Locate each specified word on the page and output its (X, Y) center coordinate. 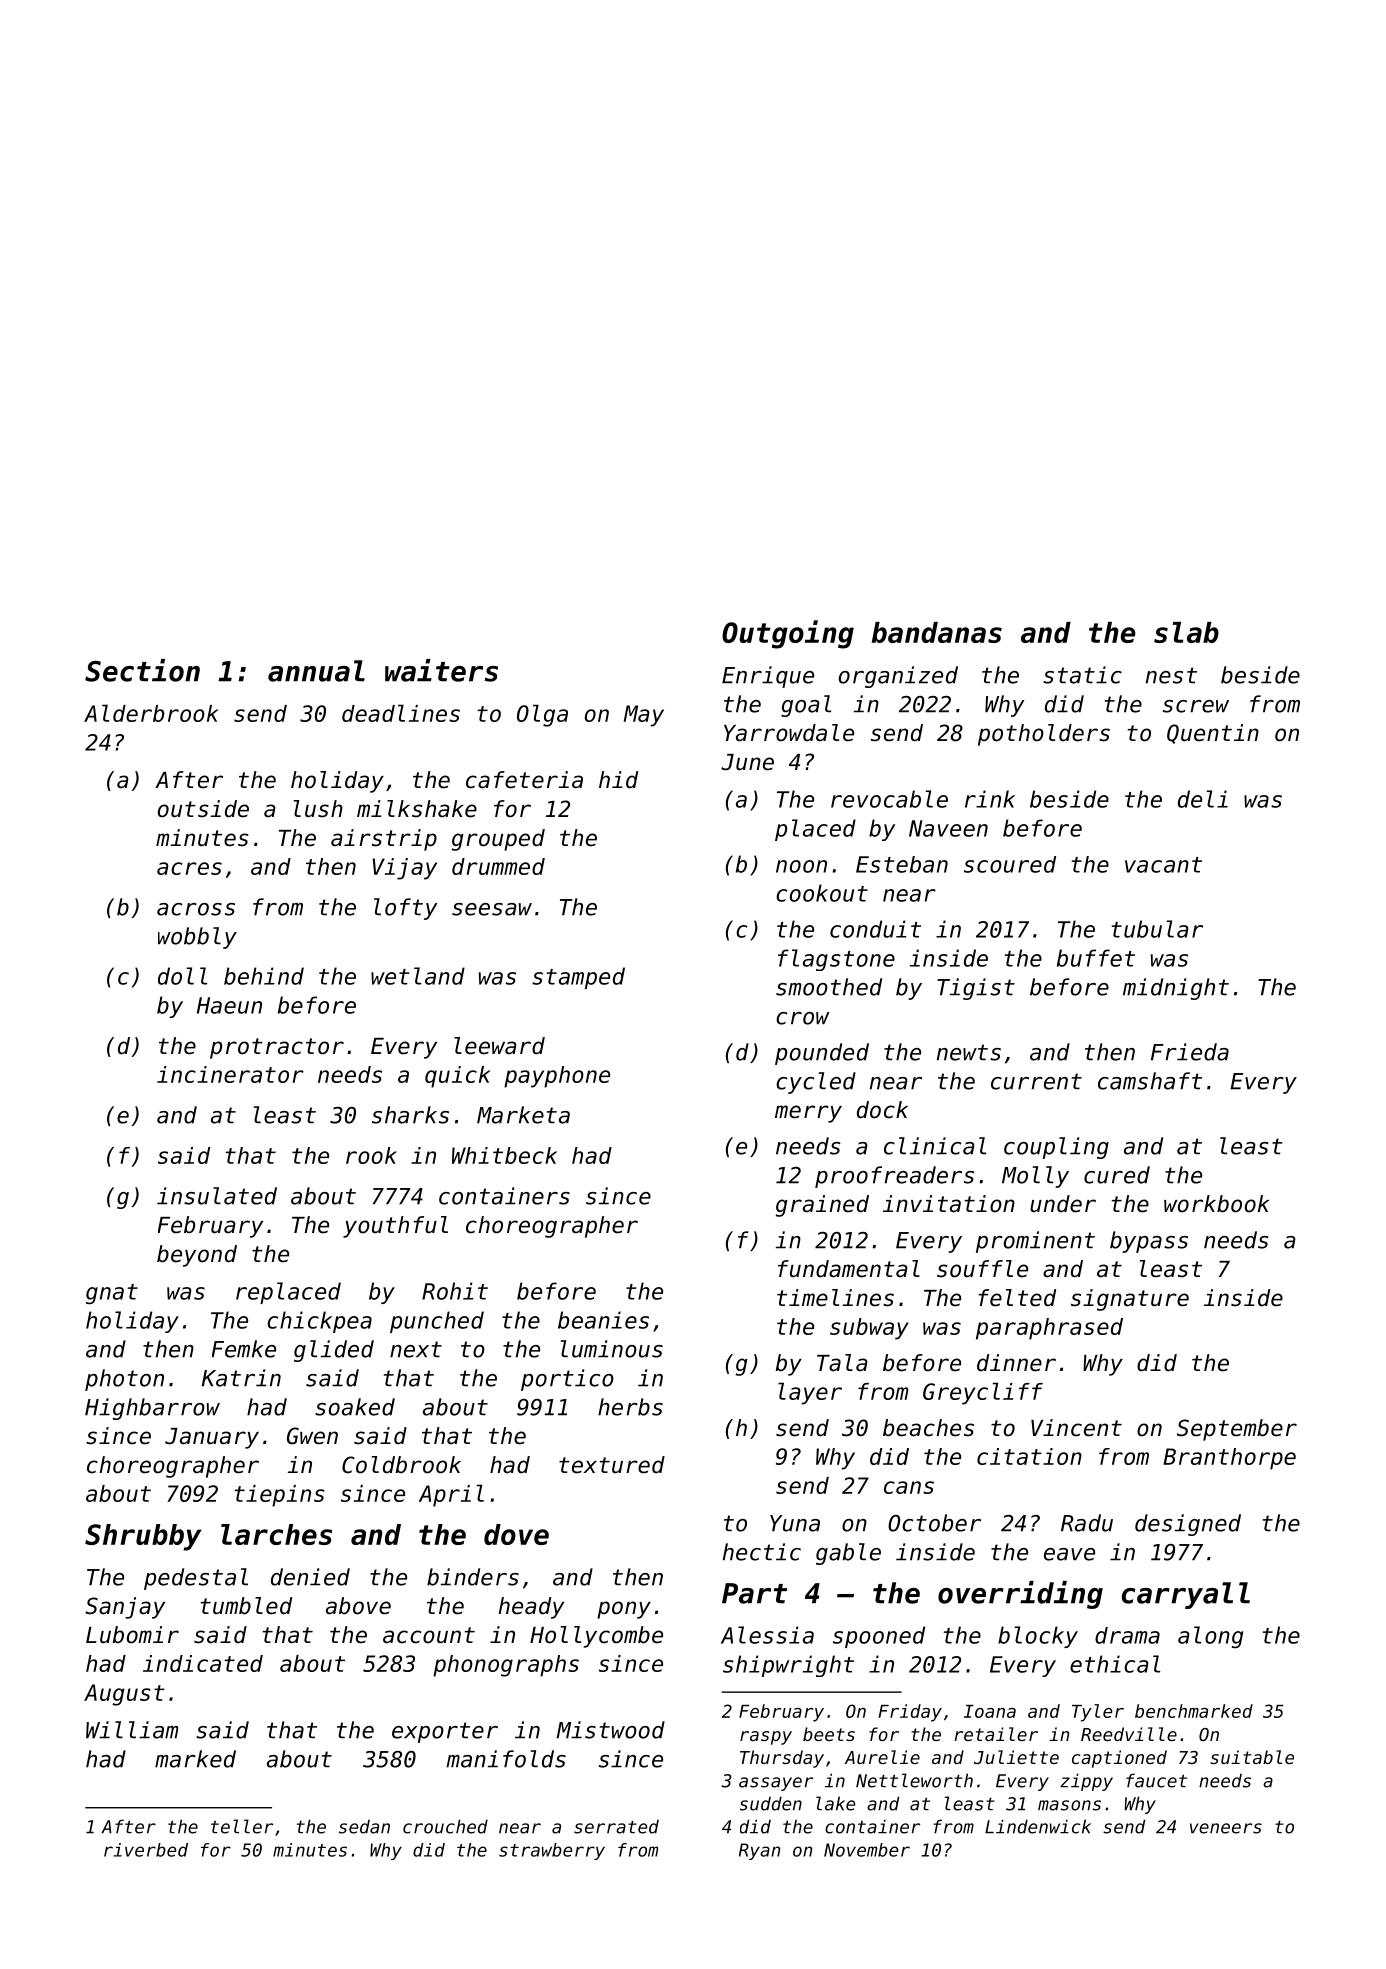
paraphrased (1049, 1329)
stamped (578, 978)
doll (182, 976)
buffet (1096, 958)
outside (203, 809)
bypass (1149, 1242)
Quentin (1213, 734)
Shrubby (143, 1537)
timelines (835, 1298)
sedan (364, 1827)
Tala (842, 1363)
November (867, 1850)
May (644, 716)
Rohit (455, 1291)
